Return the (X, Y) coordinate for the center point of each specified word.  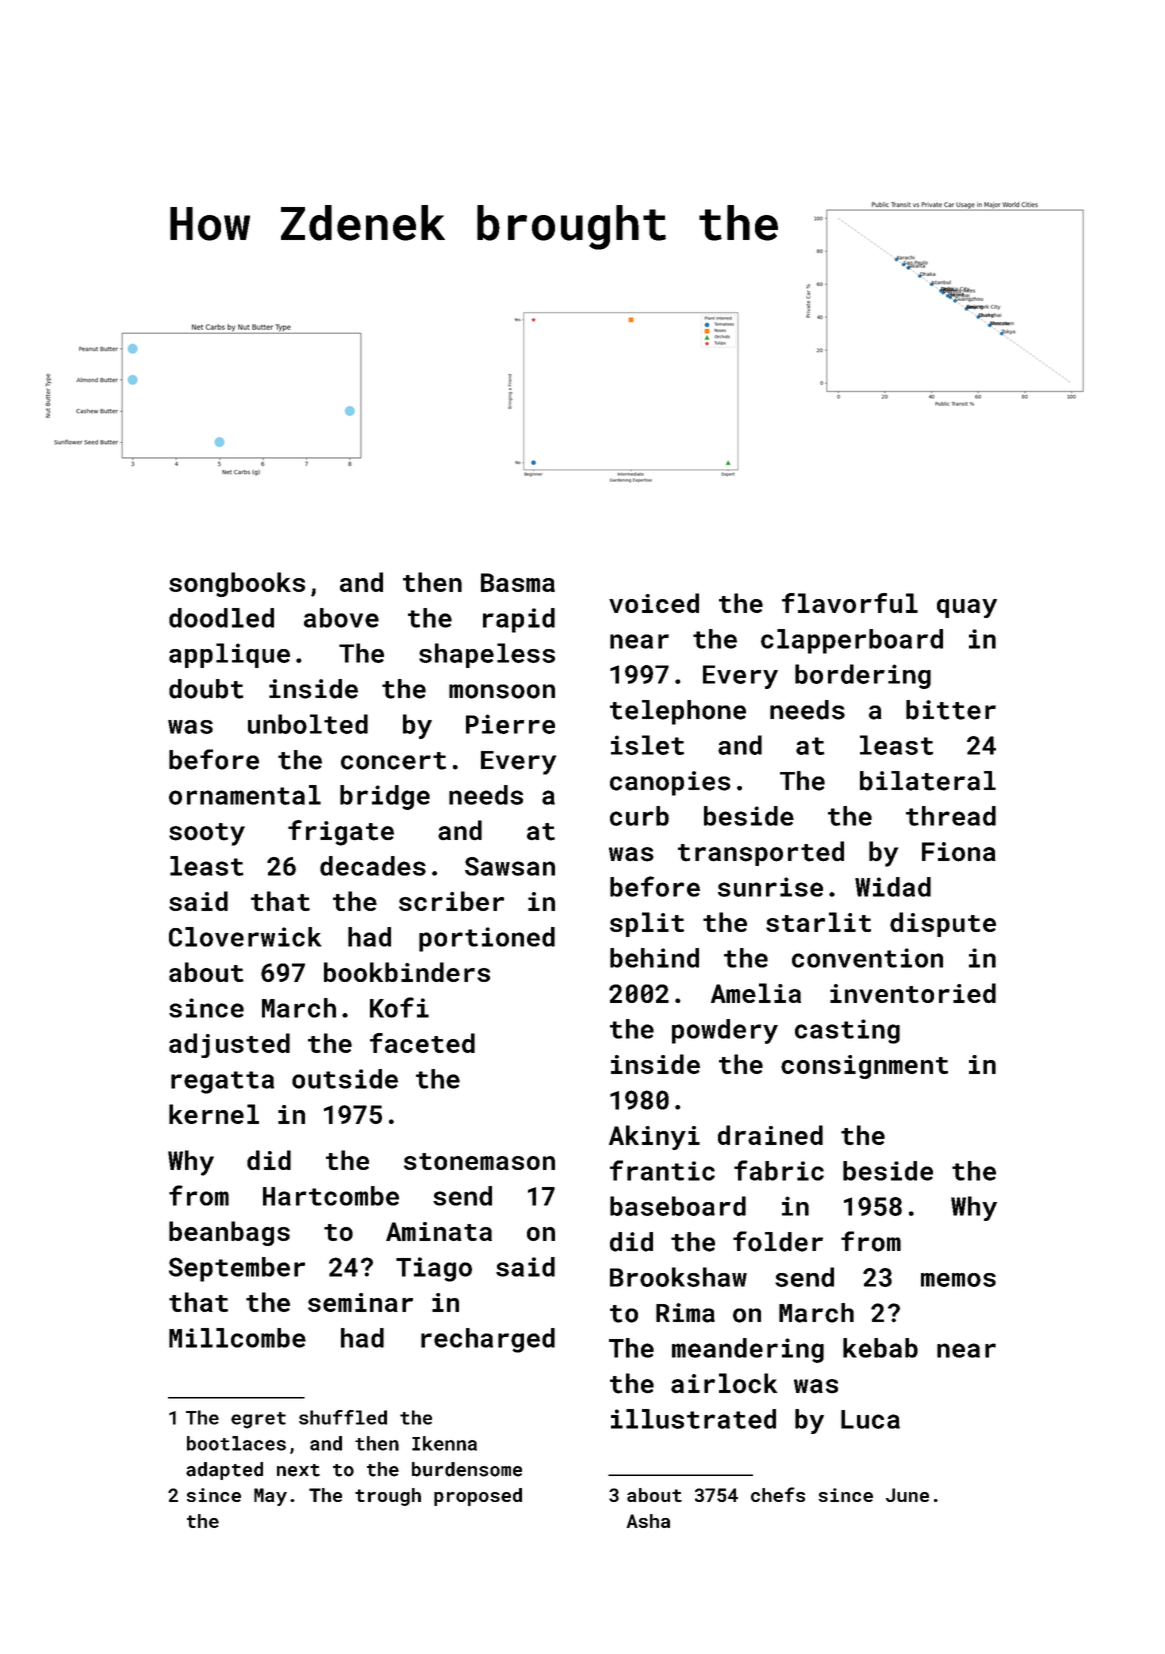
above (341, 618)
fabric (779, 1170)
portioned (487, 939)
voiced (654, 603)
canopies (670, 783)
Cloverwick (245, 937)
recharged (488, 1340)
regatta (222, 1082)
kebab (880, 1348)
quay (967, 608)
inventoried (913, 993)
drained (770, 1135)
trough (388, 1497)
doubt (206, 689)
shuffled (343, 1417)
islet (647, 745)
